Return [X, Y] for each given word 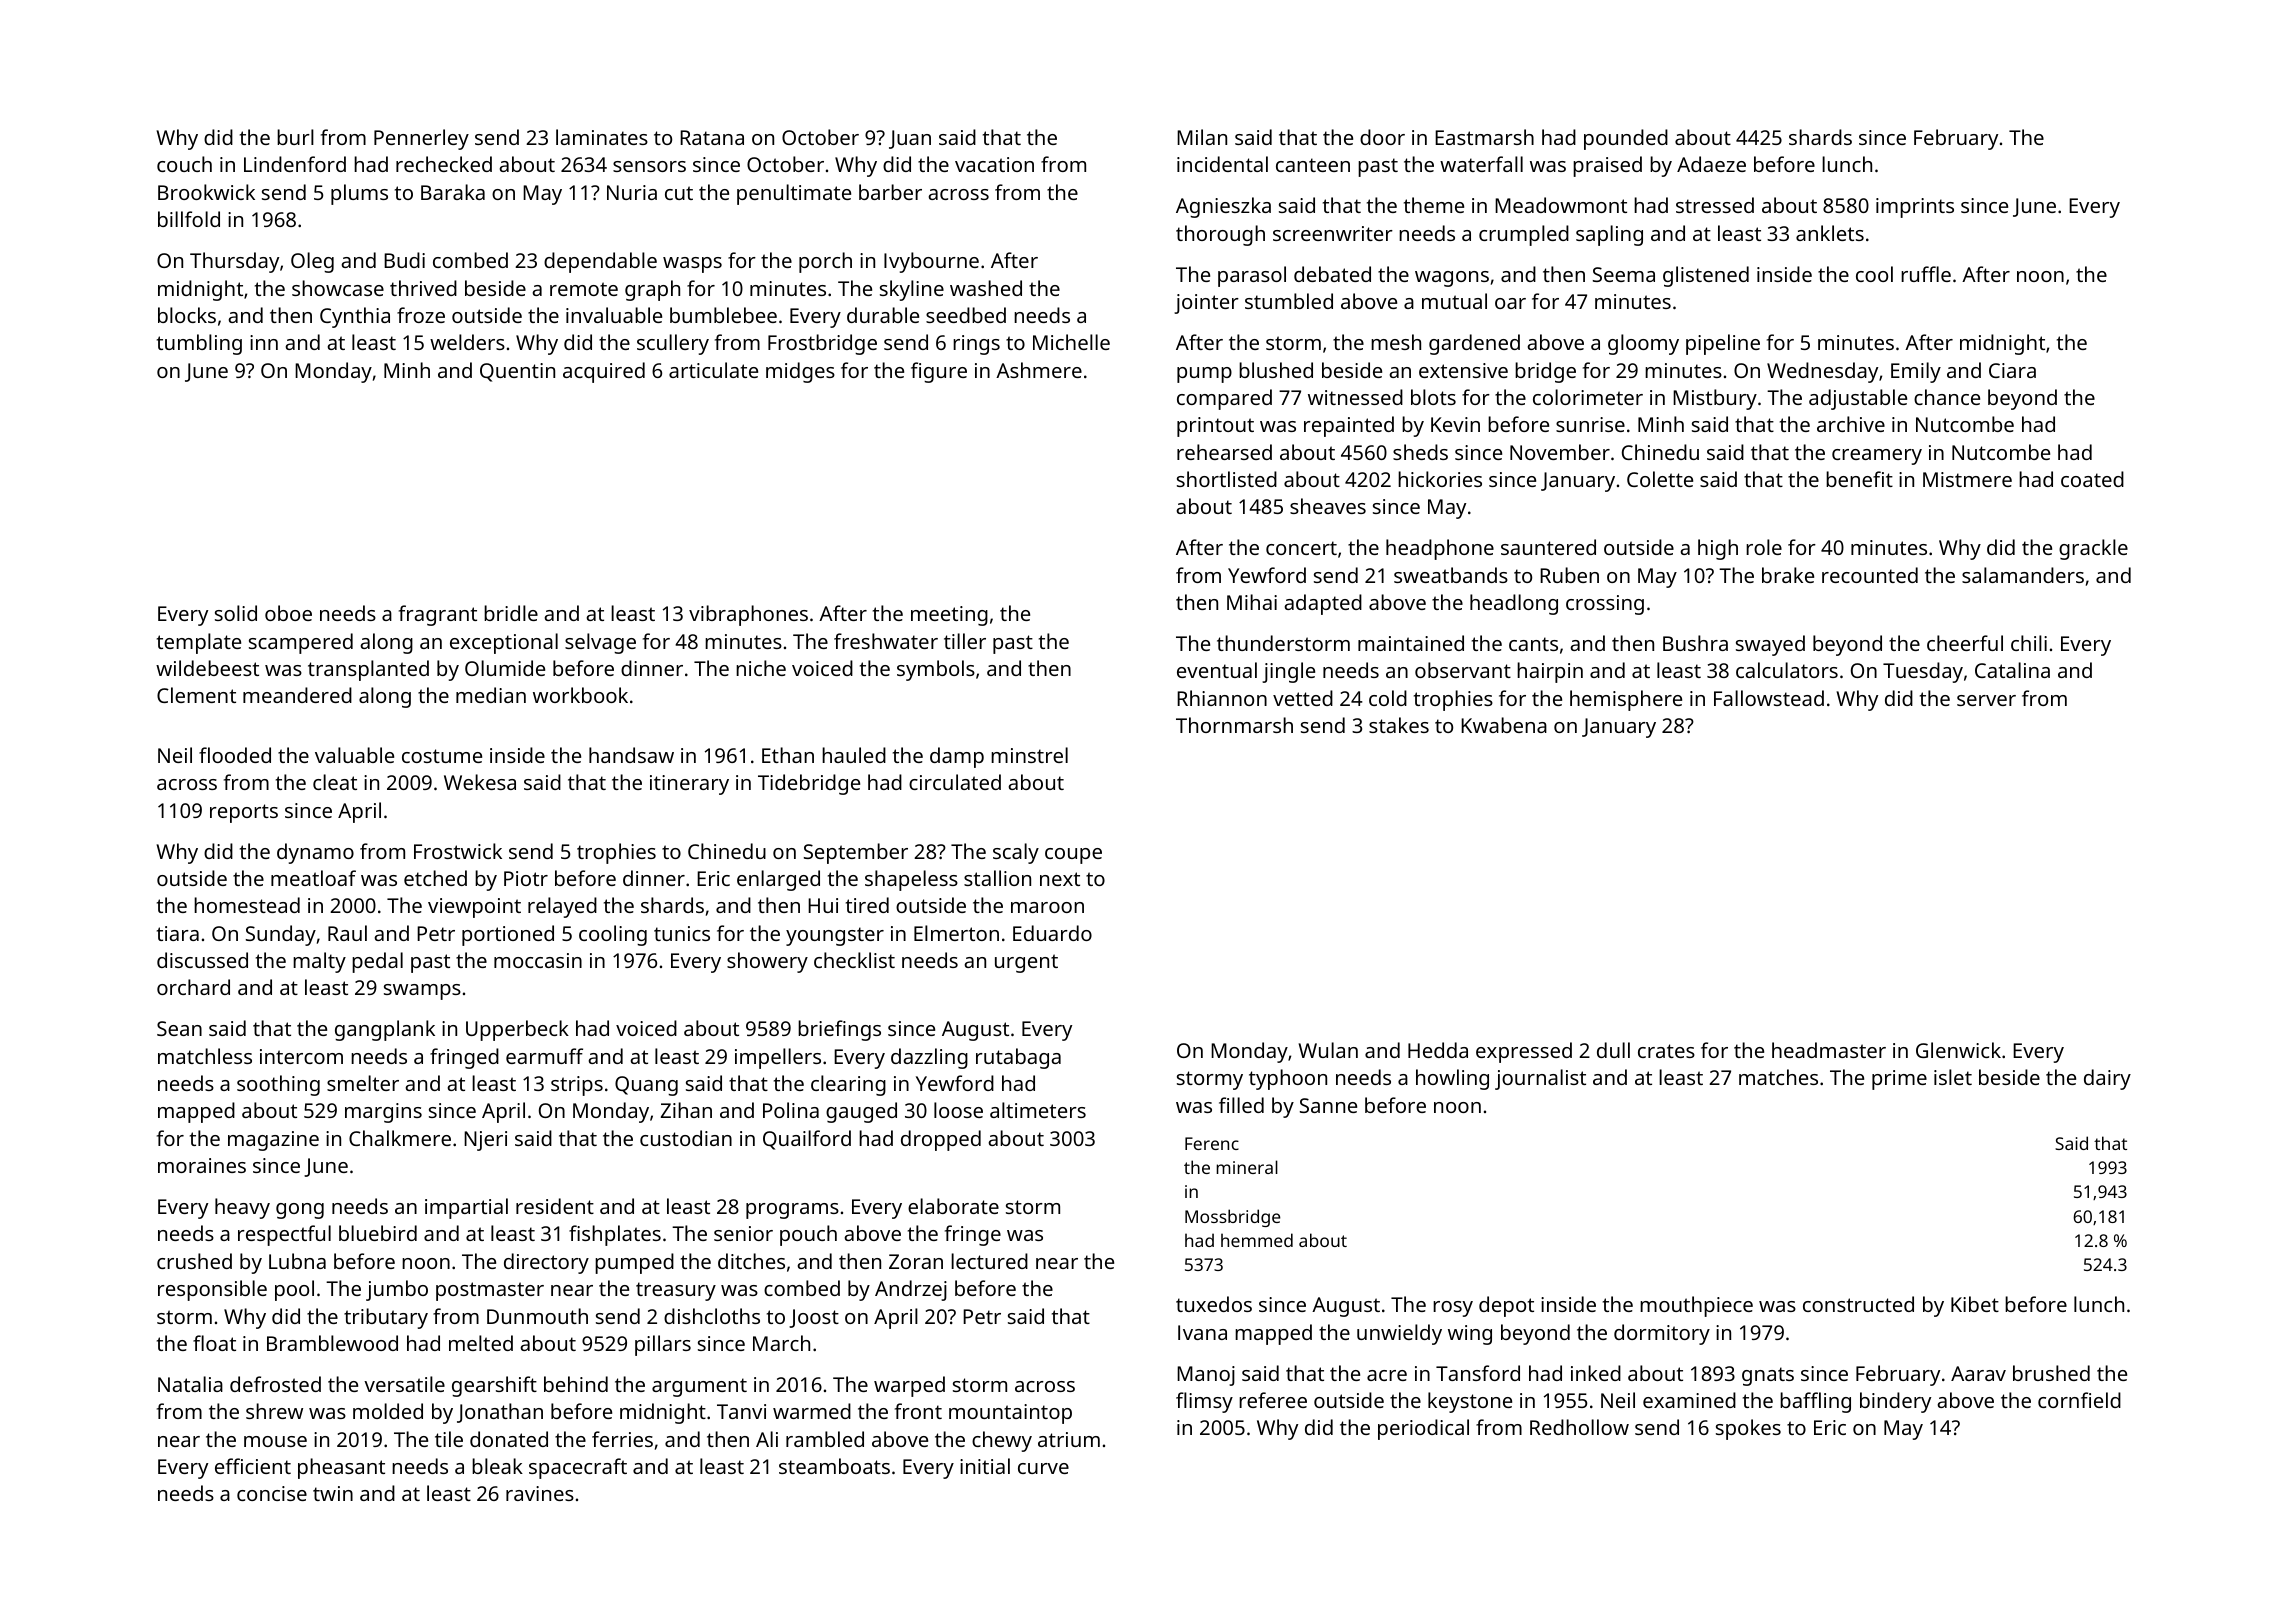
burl [295, 137]
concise [272, 1493]
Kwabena [1504, 725]
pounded [1626, 139]
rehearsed [1224, 452]
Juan [910, 139]
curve [1043, 1468]
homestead [247, 905]
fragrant [438, 615]
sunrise [1590, 424]
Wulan [1328, 1050]
